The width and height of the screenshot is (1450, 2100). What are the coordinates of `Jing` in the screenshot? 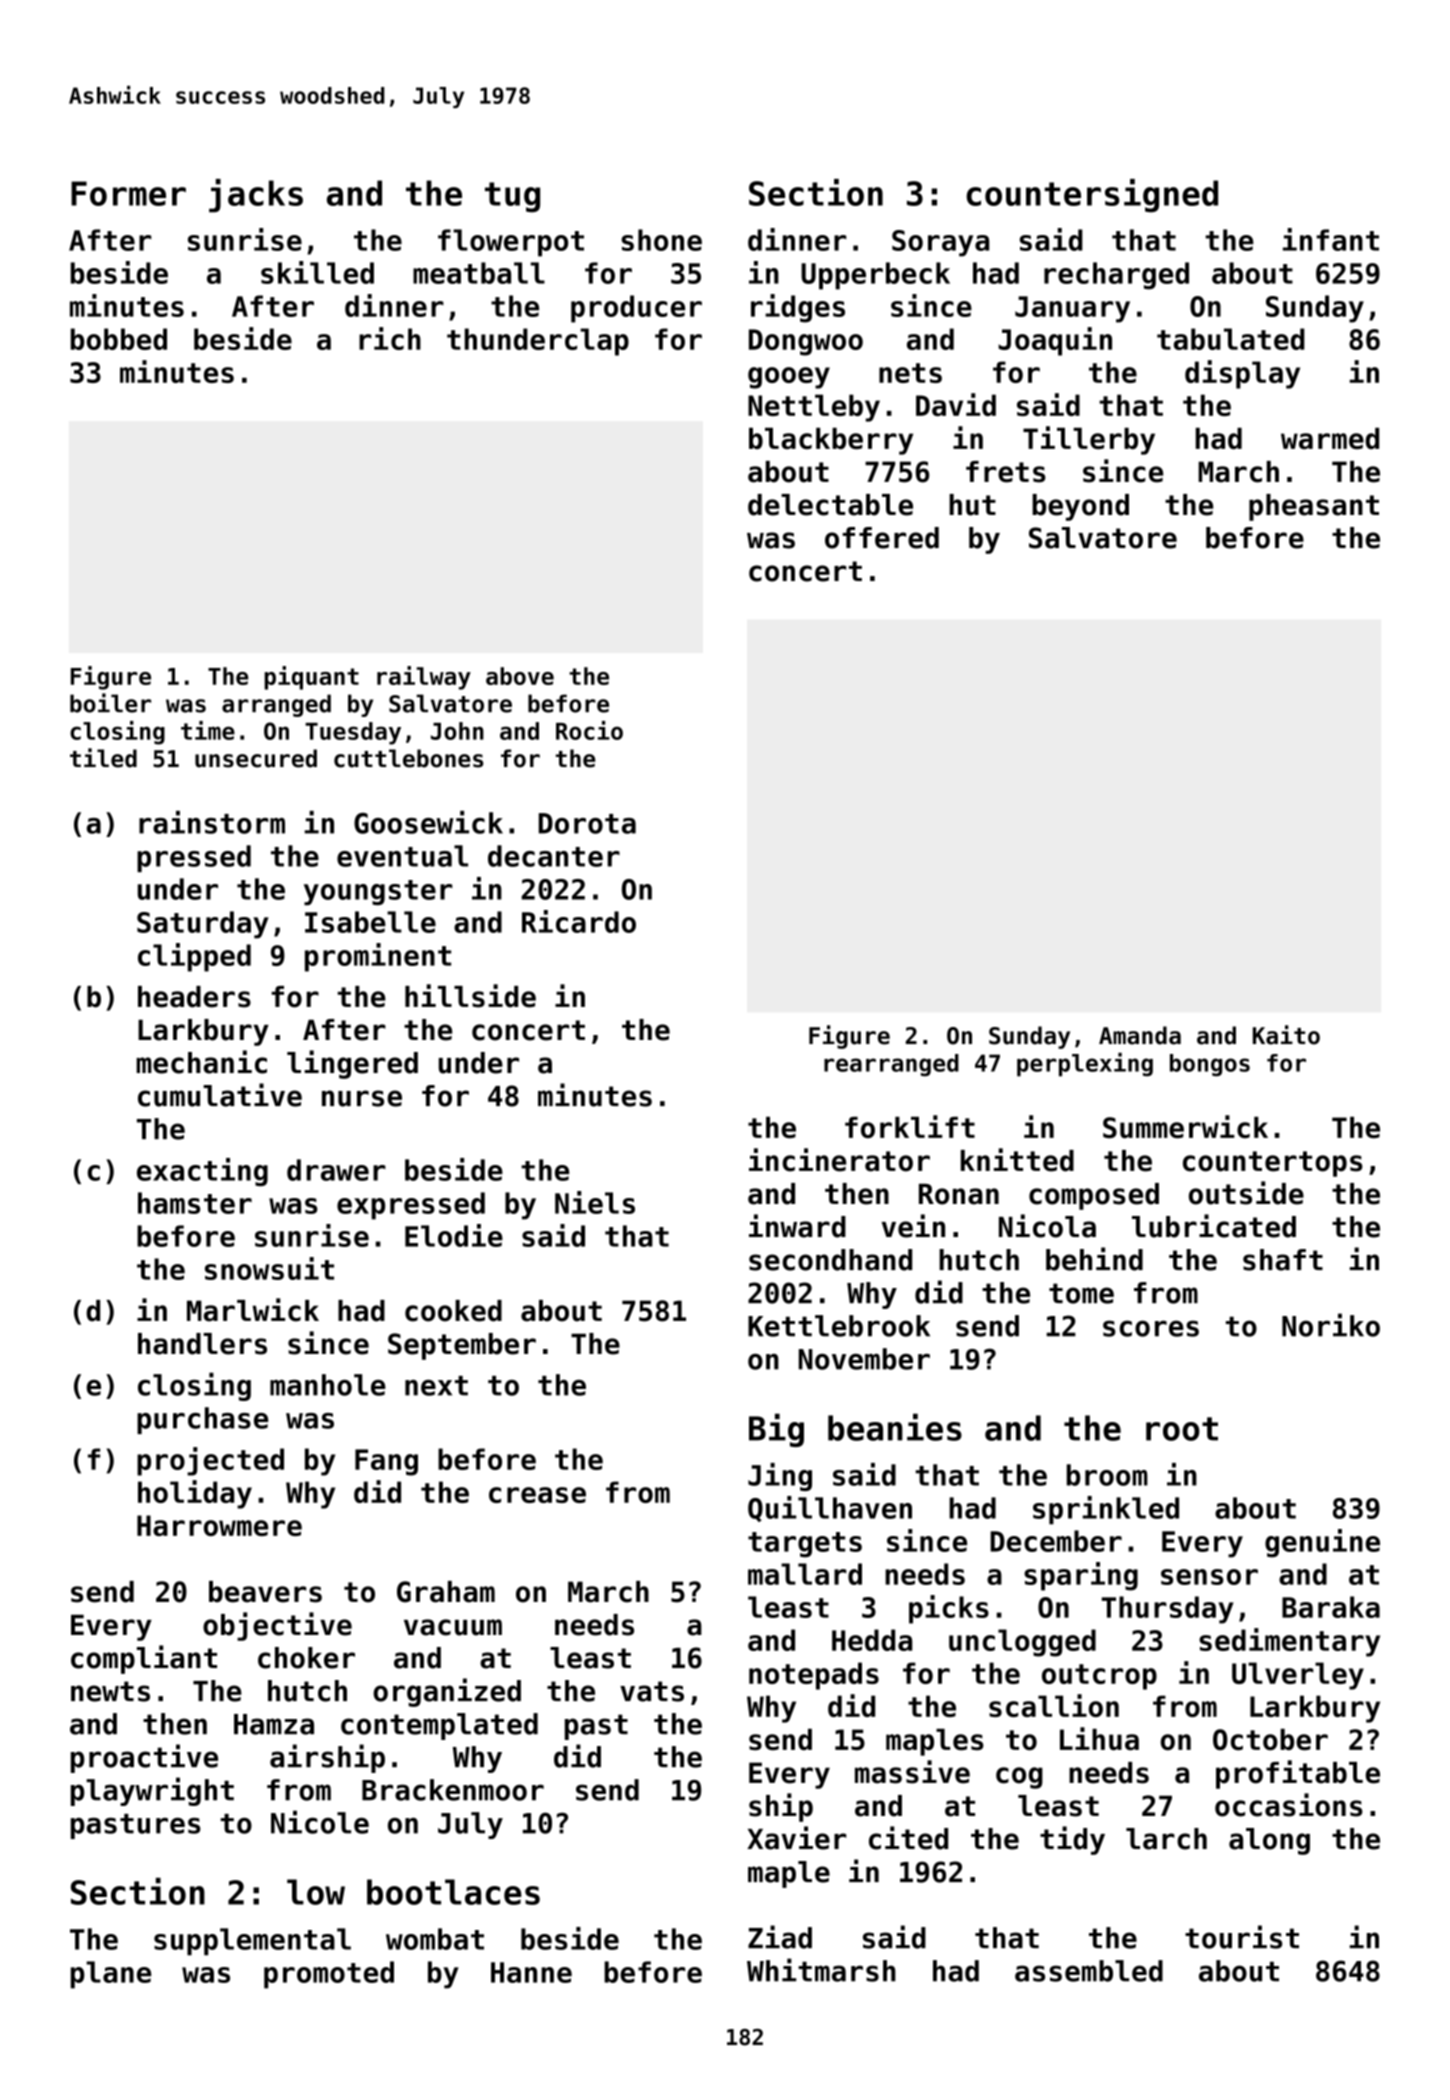 It's located at (780, 1477).
